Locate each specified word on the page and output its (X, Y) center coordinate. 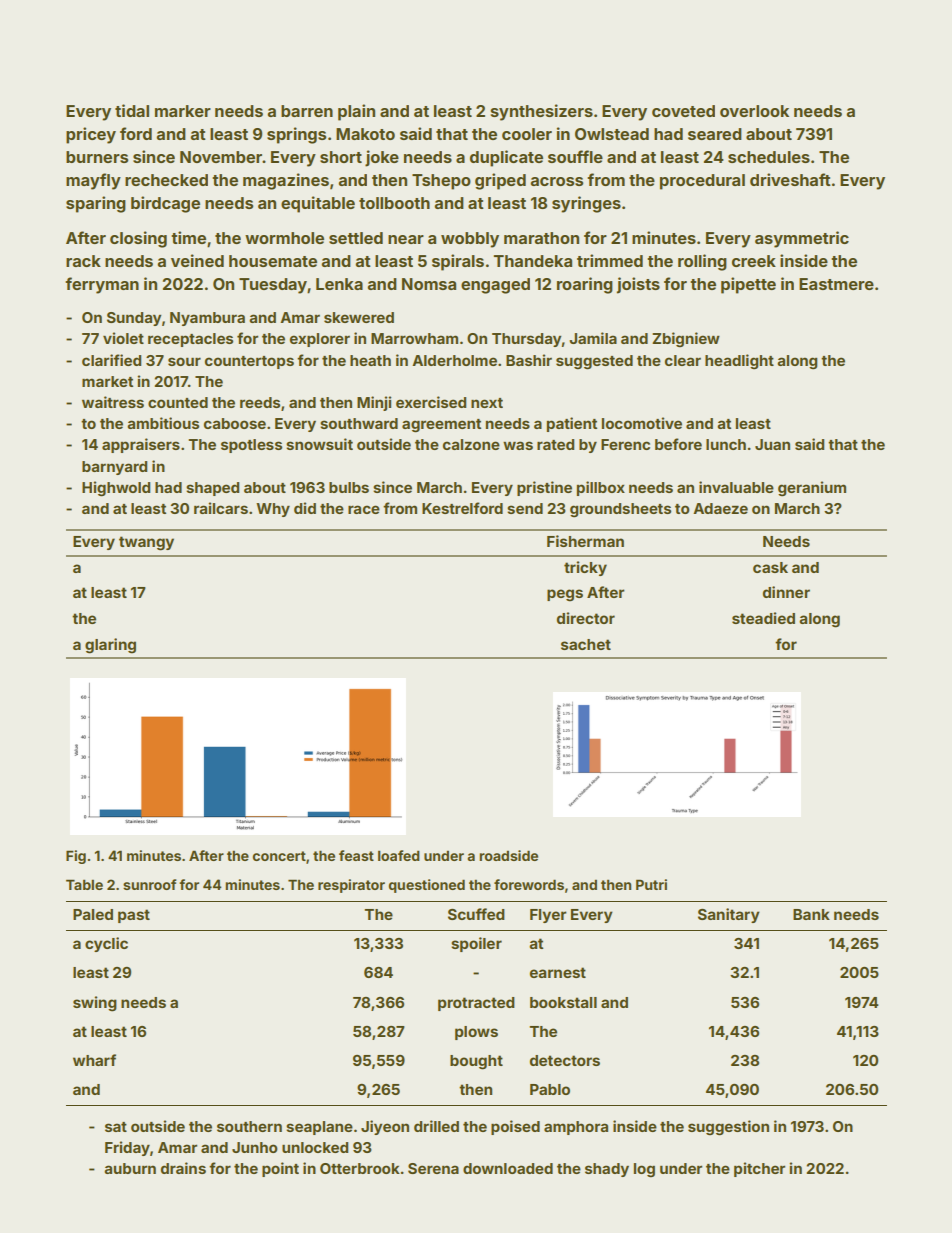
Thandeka (533, 261)
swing (95, 1004)
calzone (471, 444)
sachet (586, 644)
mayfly (93, 181)
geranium (812, 488)
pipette (748, 285)
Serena (433, 1168)
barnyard (114, 468)
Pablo (550, 1089)
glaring (110, 646)
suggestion (728, 1128)
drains (183, 1168)
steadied (763, 618)
